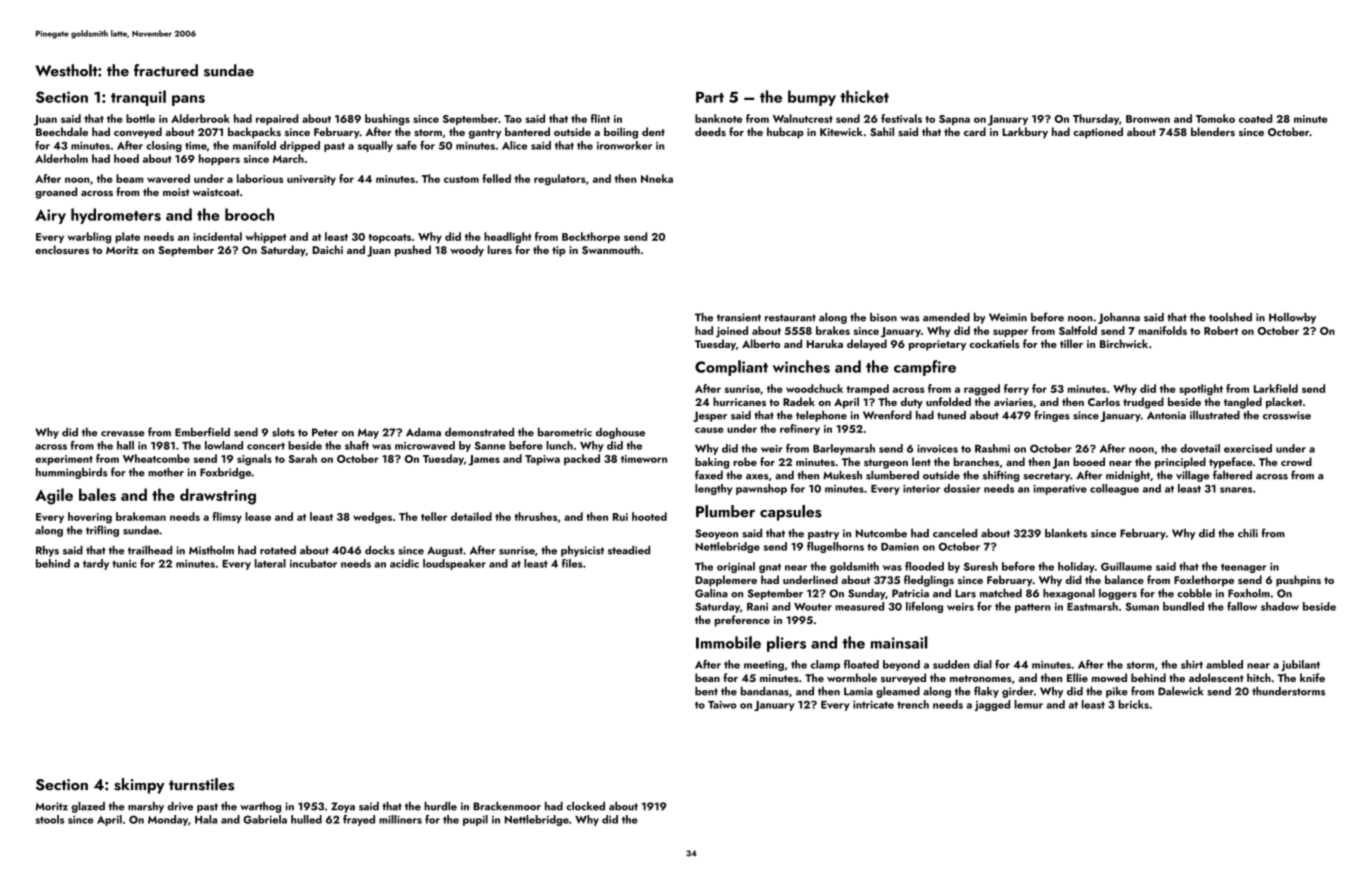 The height and width of the image is (887, 1372). I want to click on clocked, so click(585, 806).
